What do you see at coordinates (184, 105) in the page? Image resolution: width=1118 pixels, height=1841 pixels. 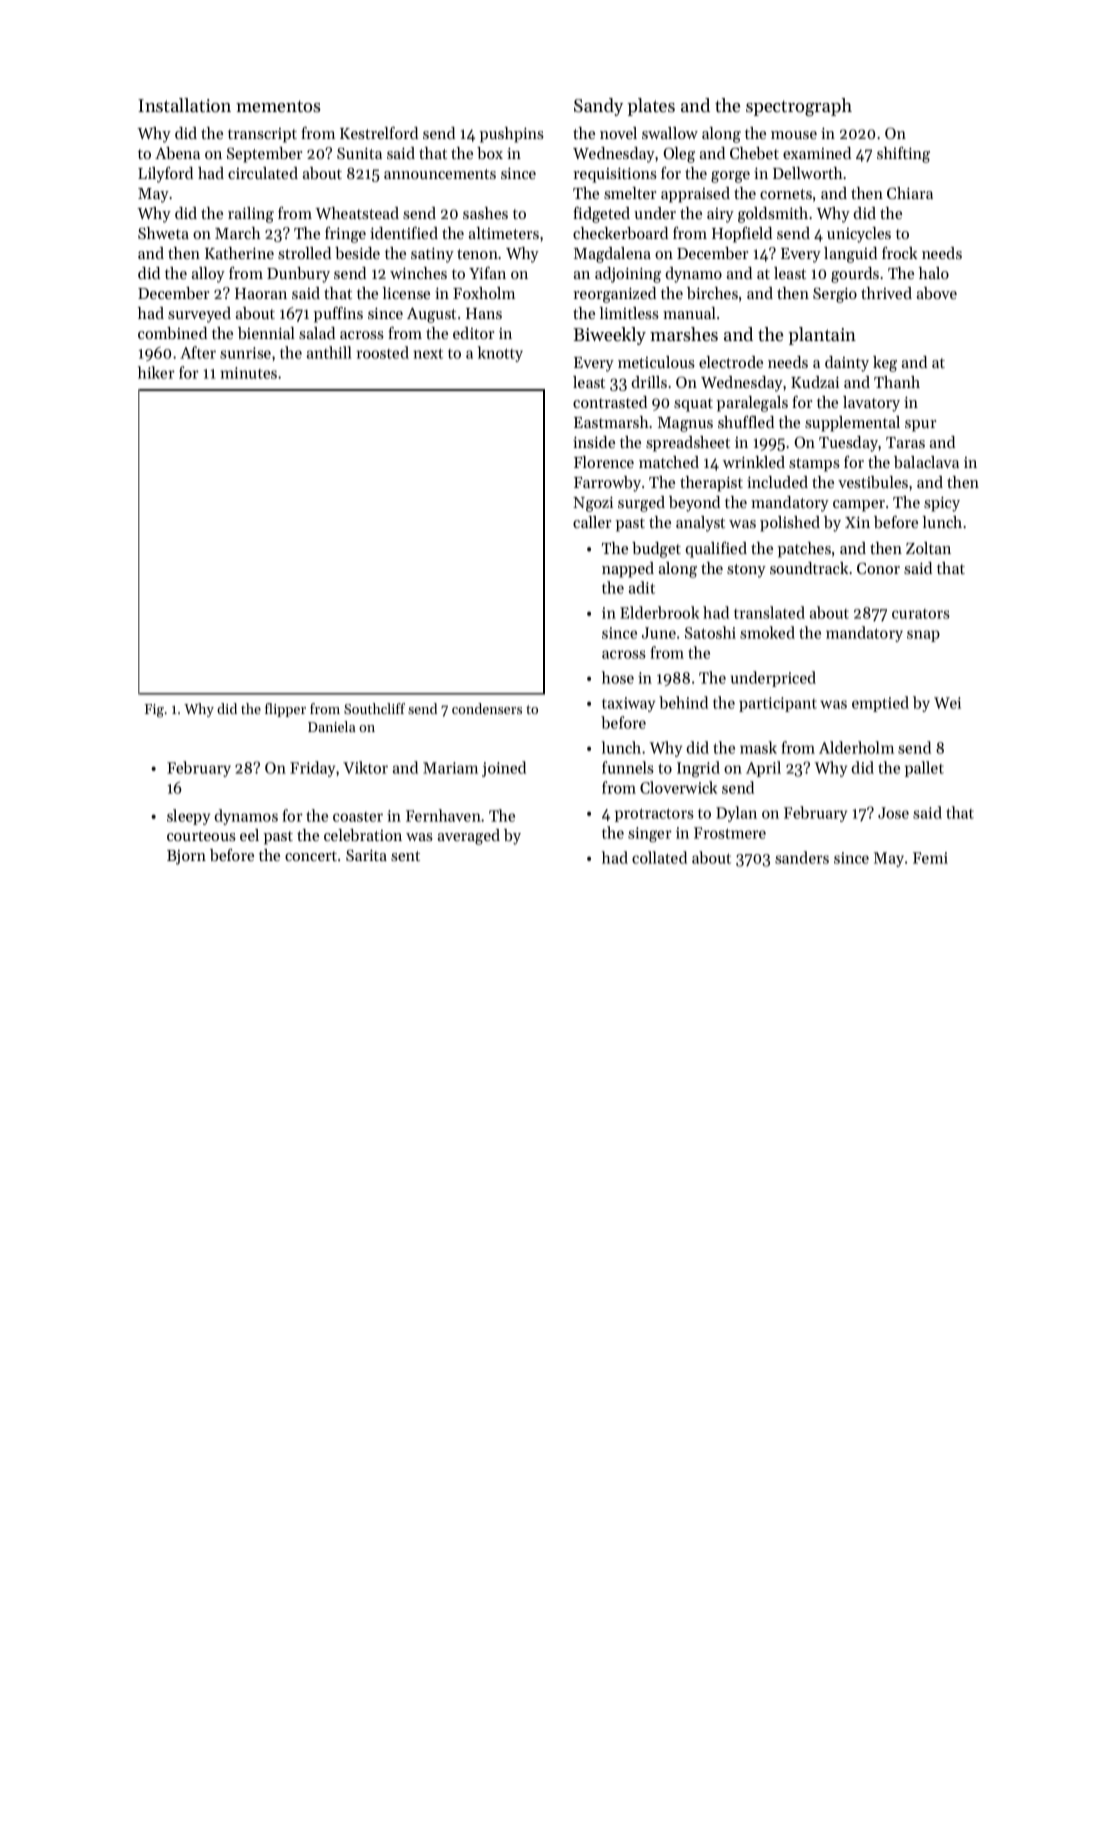 I see `Installation` at bounding box center [184, 105].
